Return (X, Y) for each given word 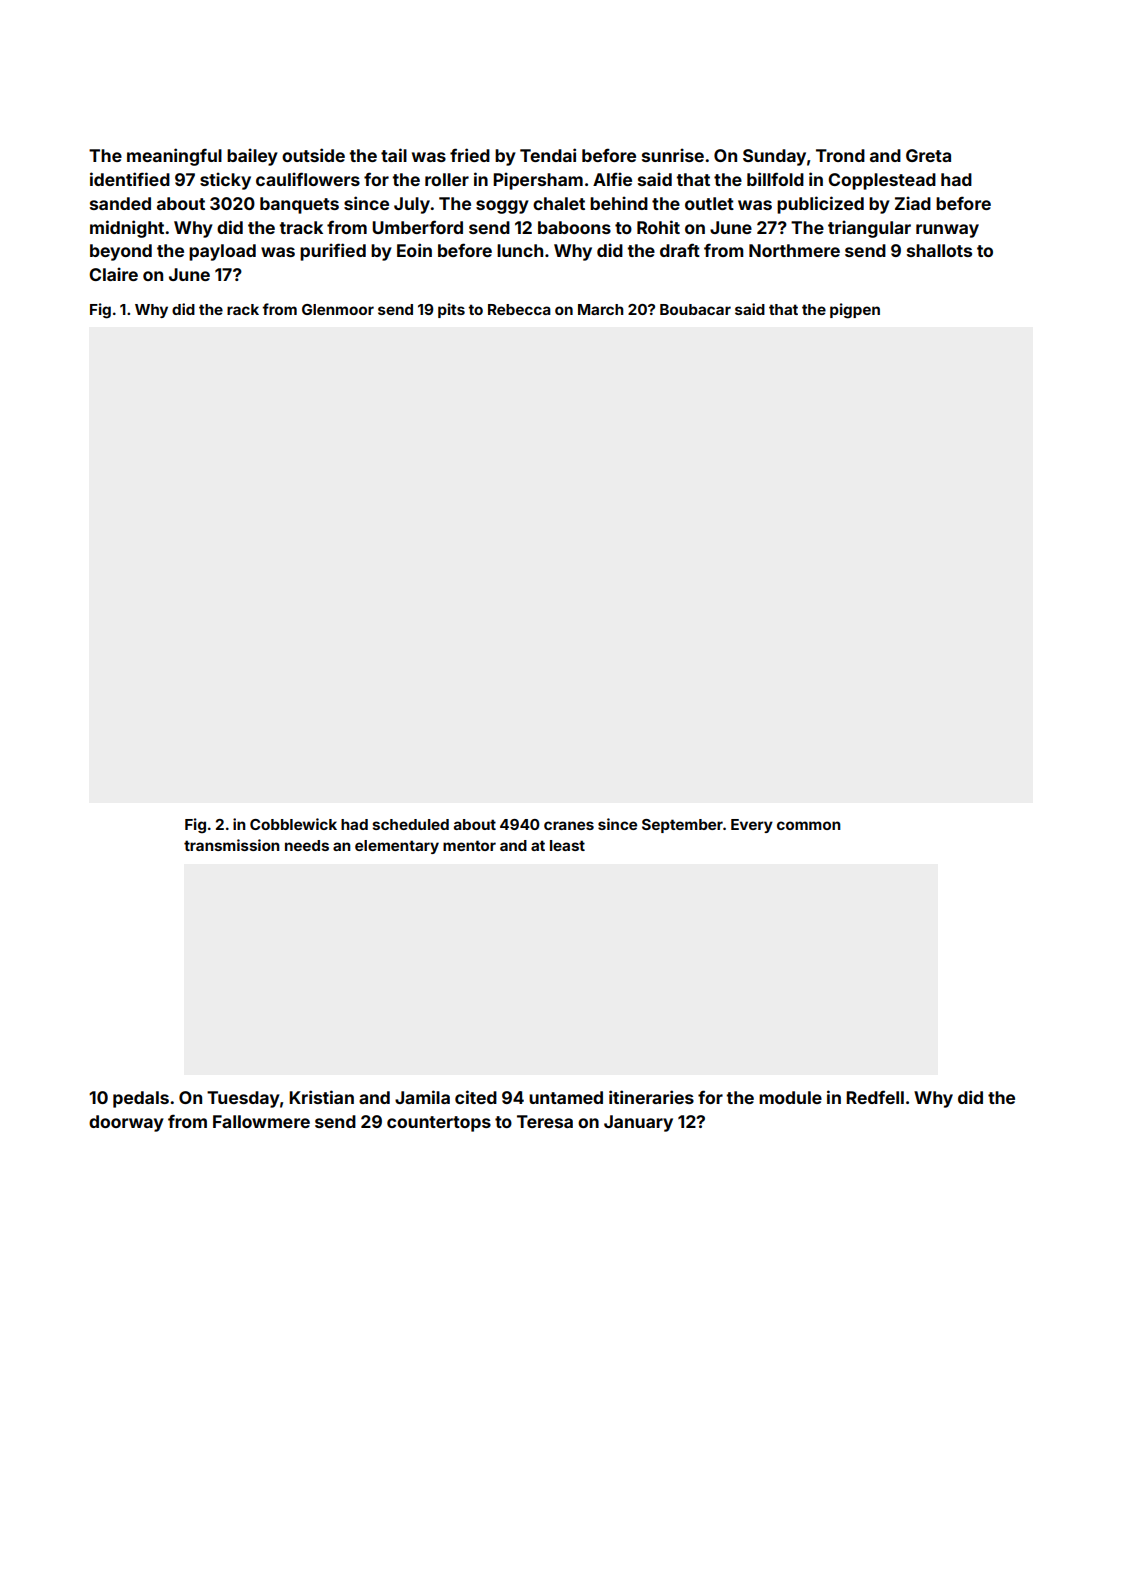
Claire (113, 274)
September (682, 826)
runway (947, 231)
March (601, 309)
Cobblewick (293, 824)
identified (130, 179)
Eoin (414, 250)
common (809, 825)
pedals (141, 1099)
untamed (566, 1097)
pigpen (855, 311)
